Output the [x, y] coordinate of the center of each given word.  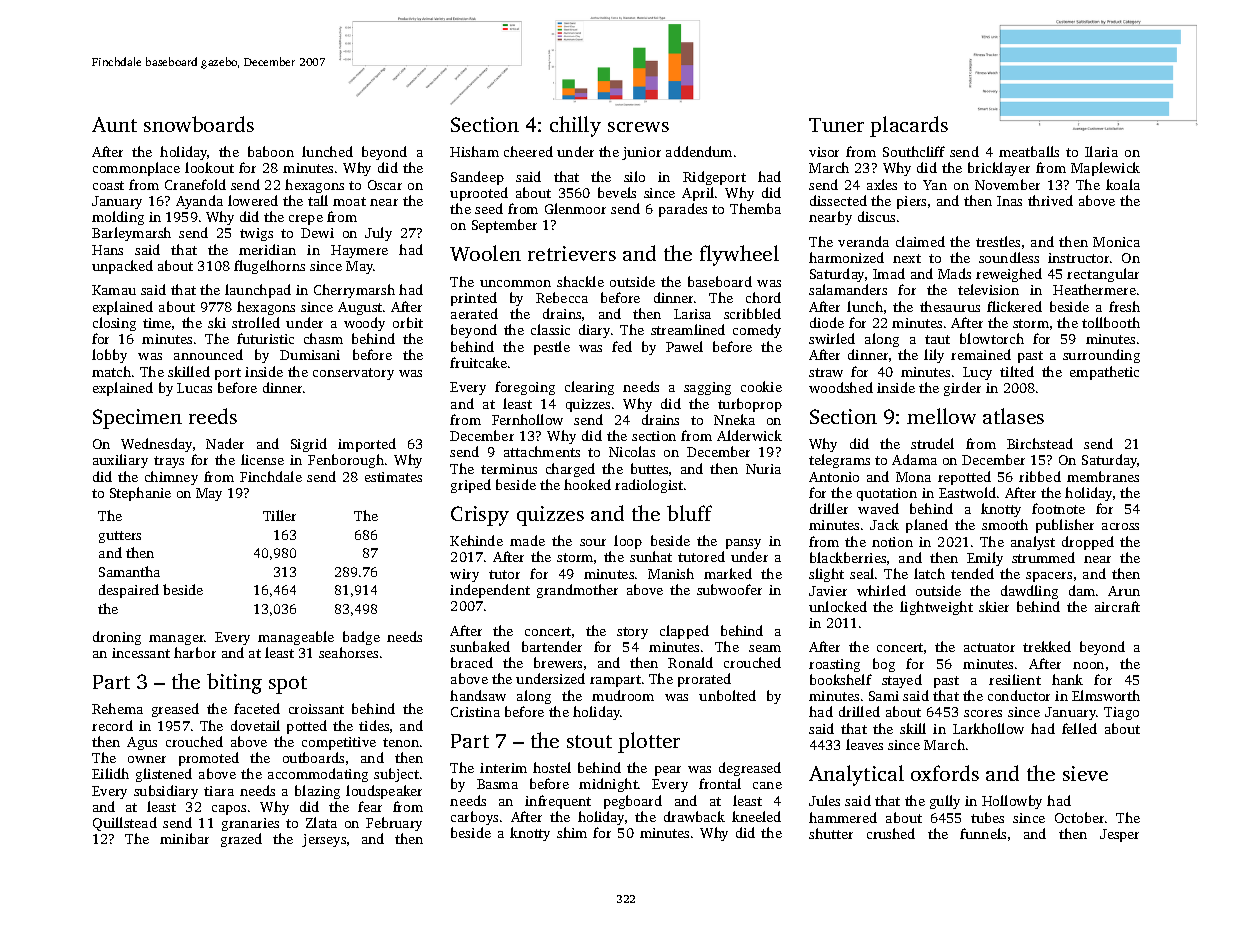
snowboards [199, 124]
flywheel [739, 255]
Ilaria [1101, 151]
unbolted [727, 695]
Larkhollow [988, 728]
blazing [317, 792]
